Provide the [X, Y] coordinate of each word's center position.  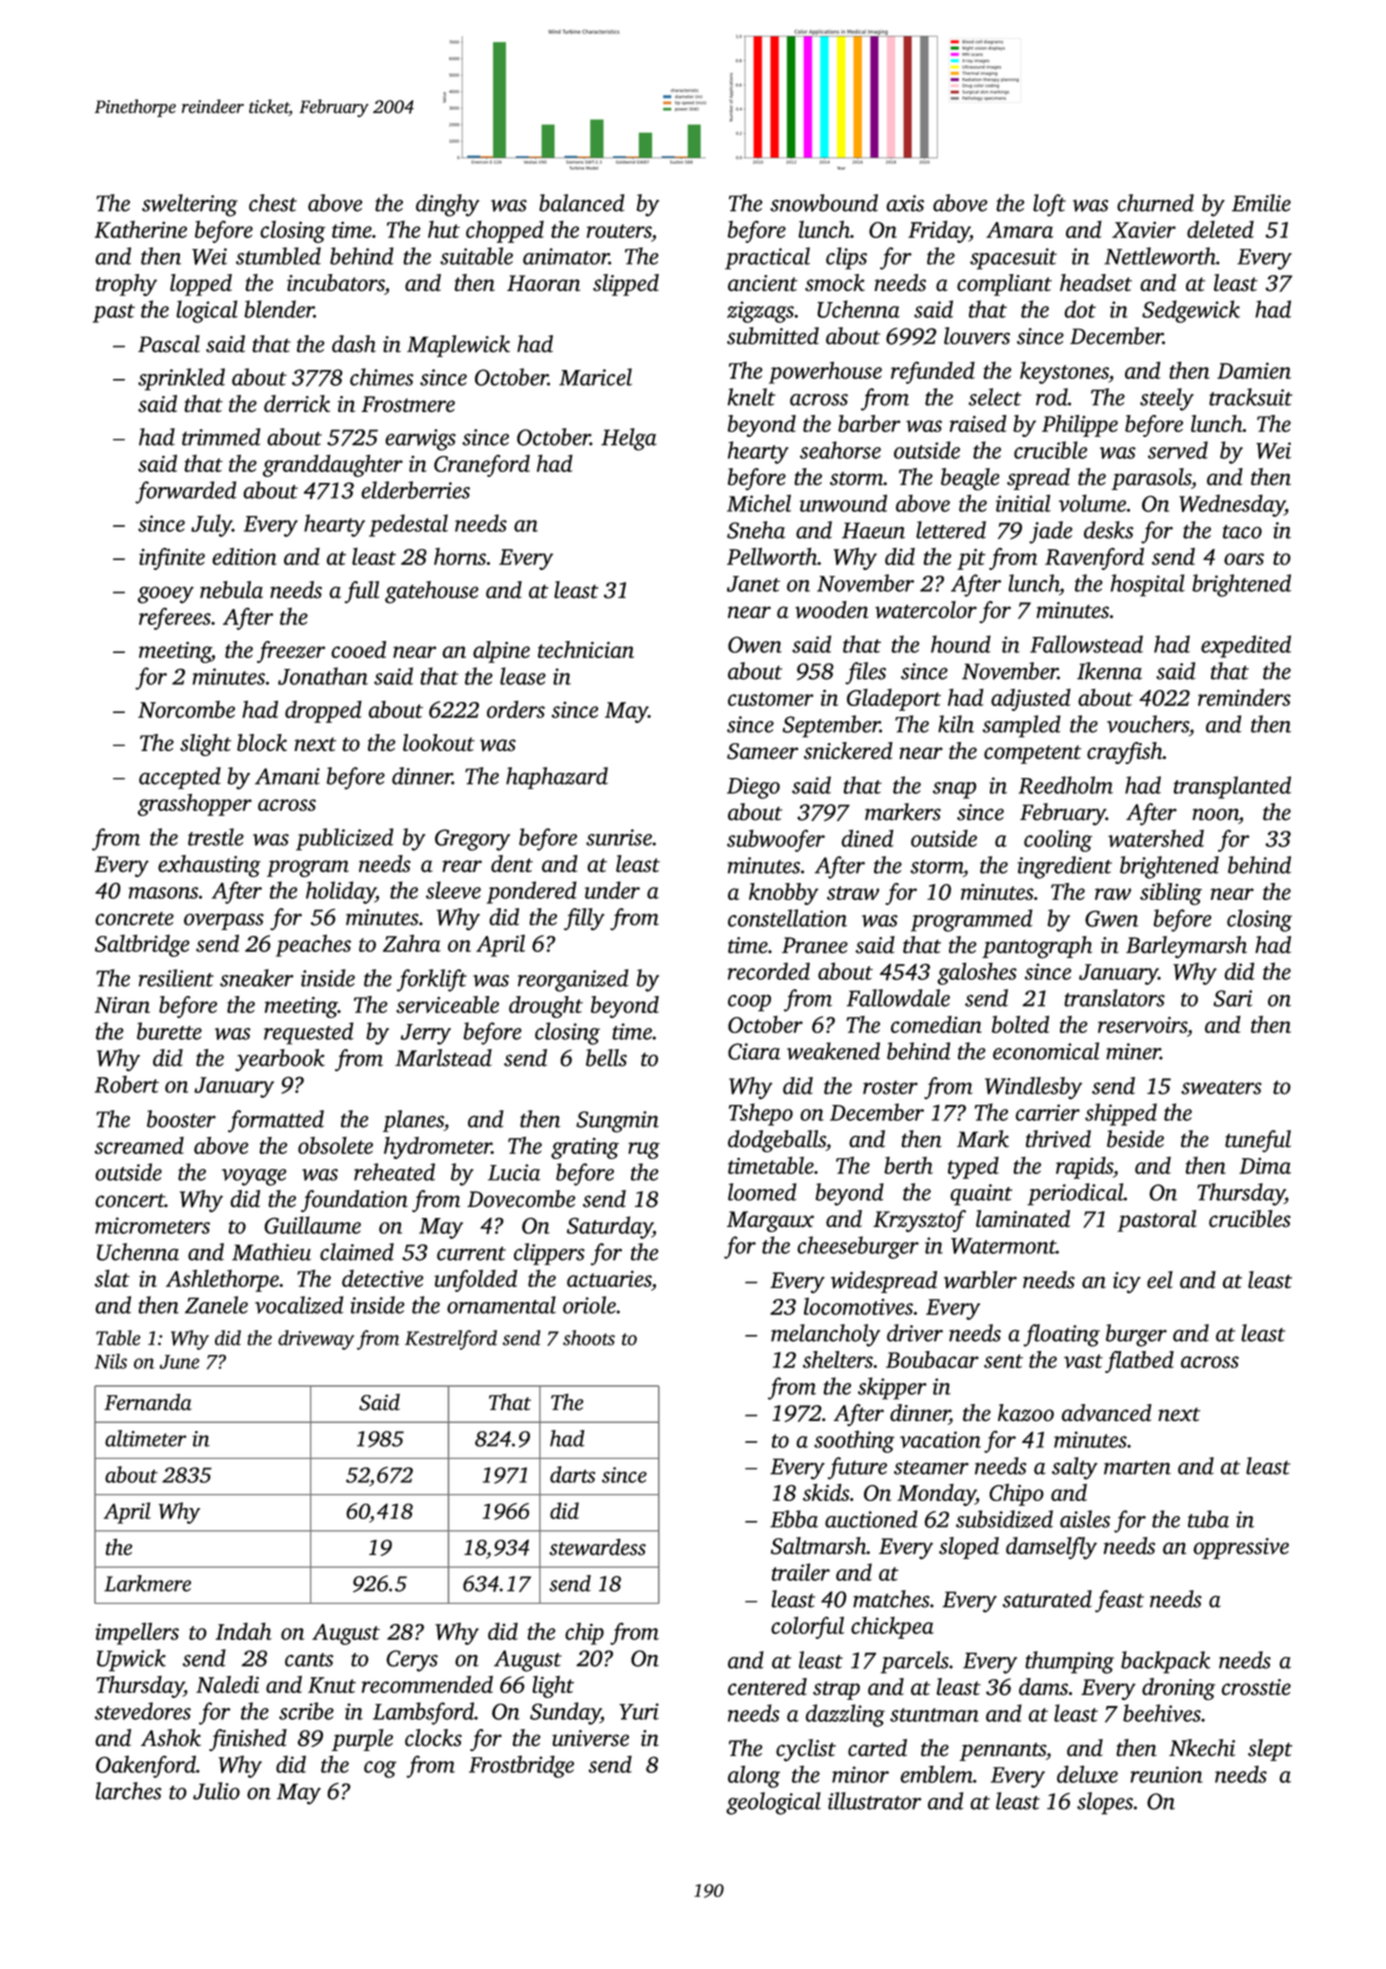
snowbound [824, 203]
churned [1155, 203]
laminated [1023, 1218]
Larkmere [147, 1583]
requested [309, 1033]
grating [585, 1148]
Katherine [141, 229]
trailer [801, 1572]
